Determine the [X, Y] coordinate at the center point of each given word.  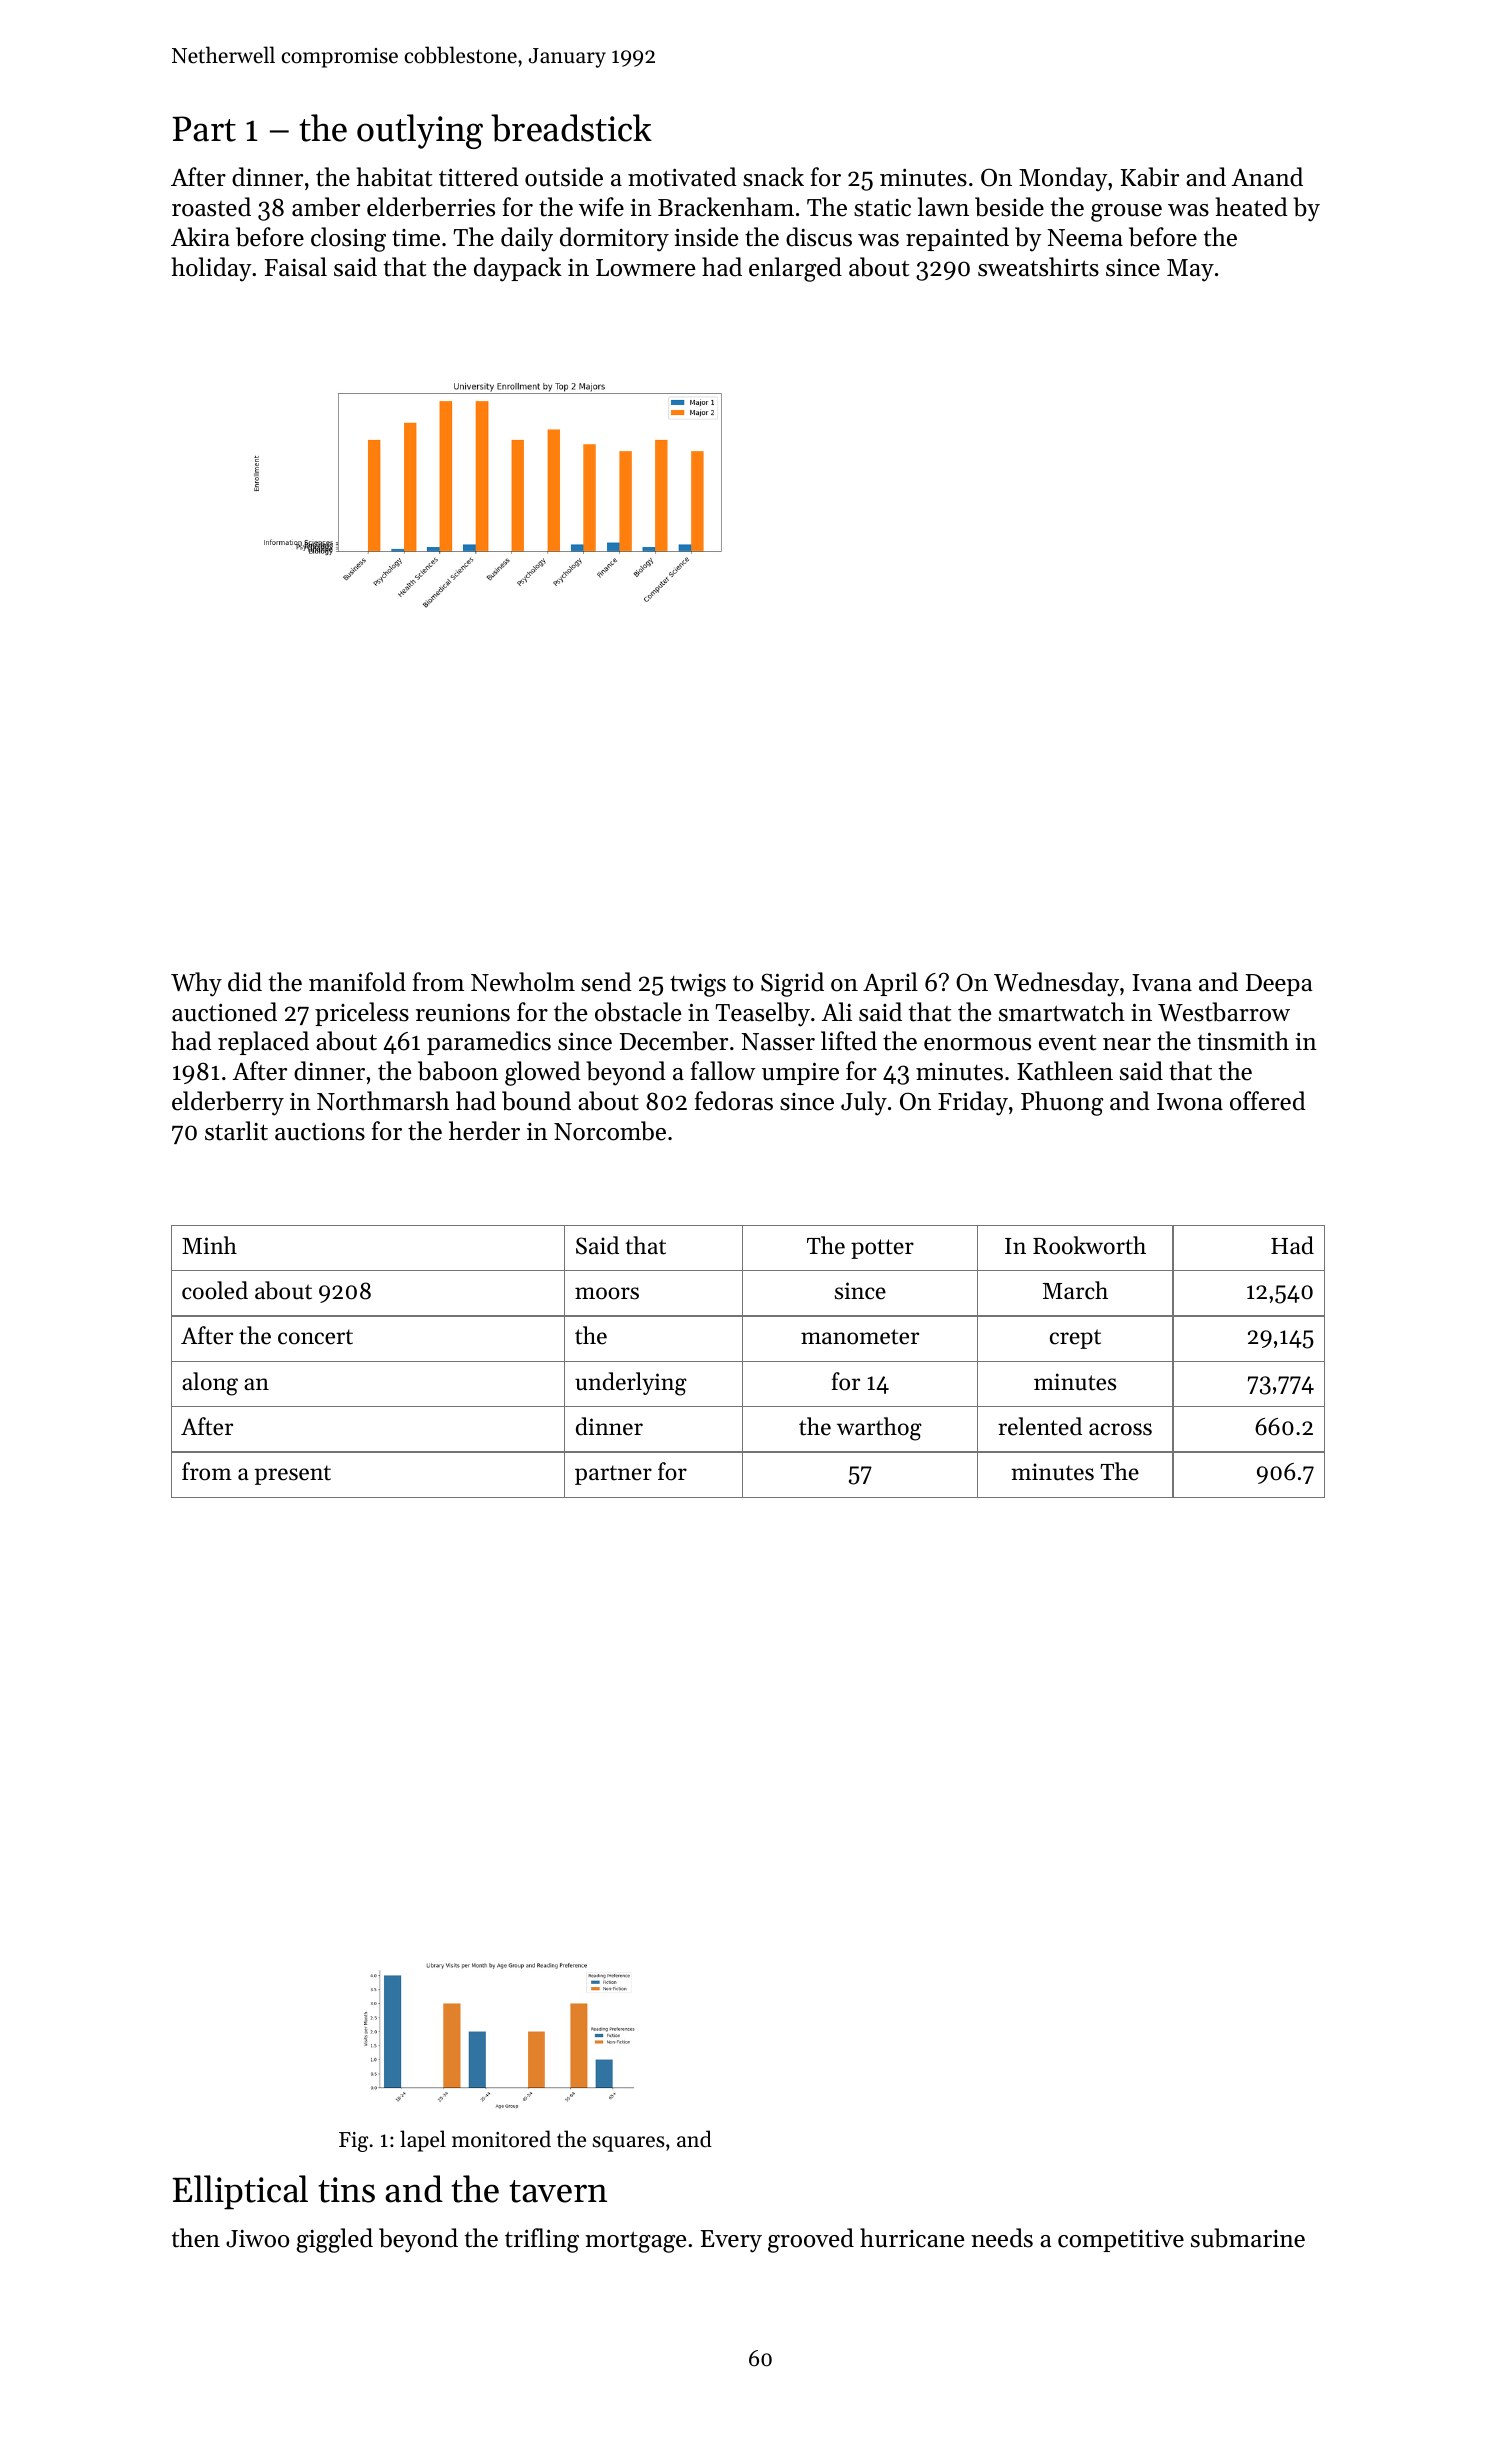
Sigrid [792, 984]
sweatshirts [1038, 267]
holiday [211, 269]
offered [1268, 1101]
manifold [357, 982]
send [606, 982]
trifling [542, 2240]
